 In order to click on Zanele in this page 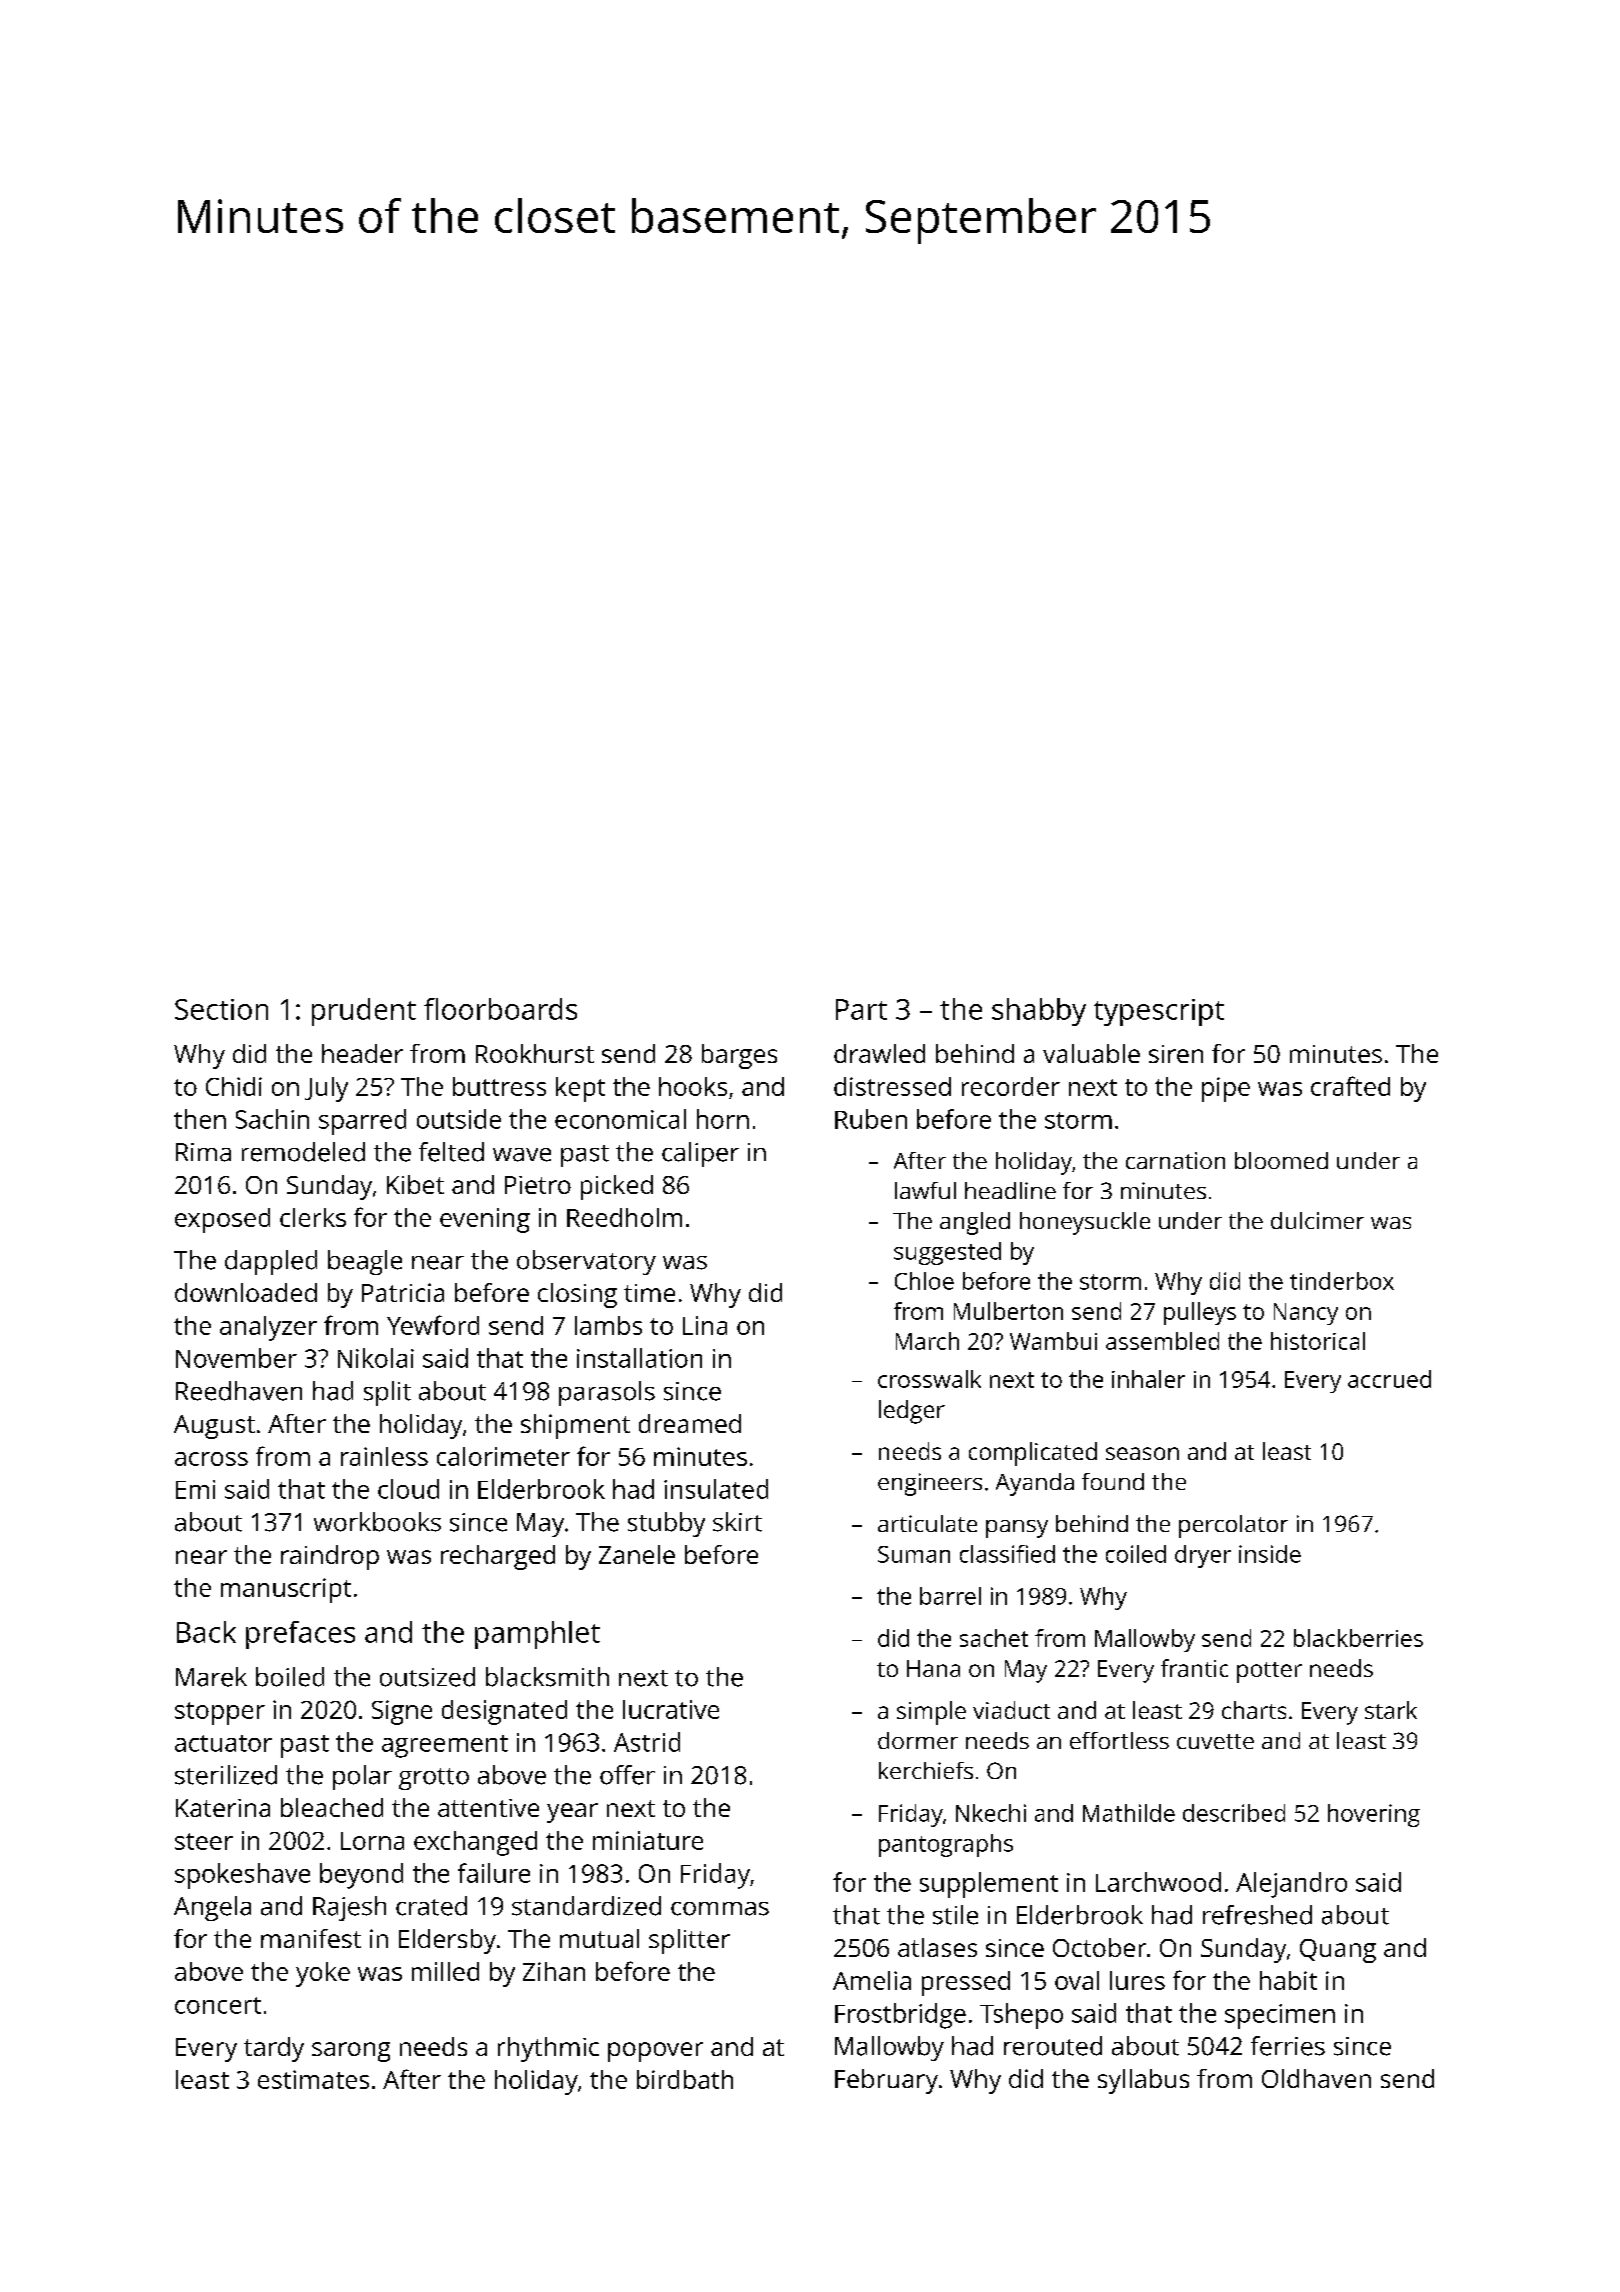, I will do `click(637, 1554)`.
